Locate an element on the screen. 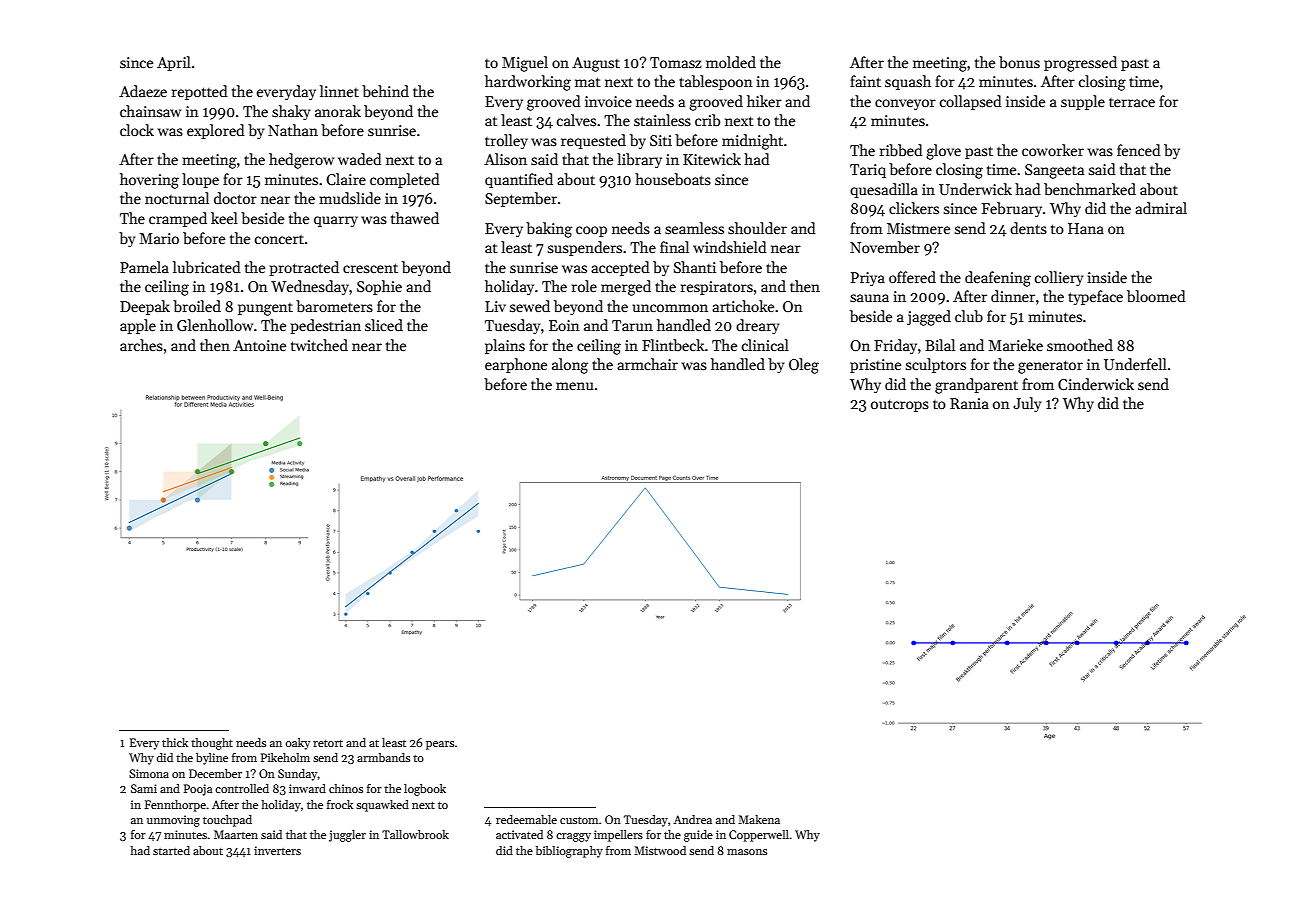 The image size is (1308, 924). retort is located at coordinates (328, 743).
